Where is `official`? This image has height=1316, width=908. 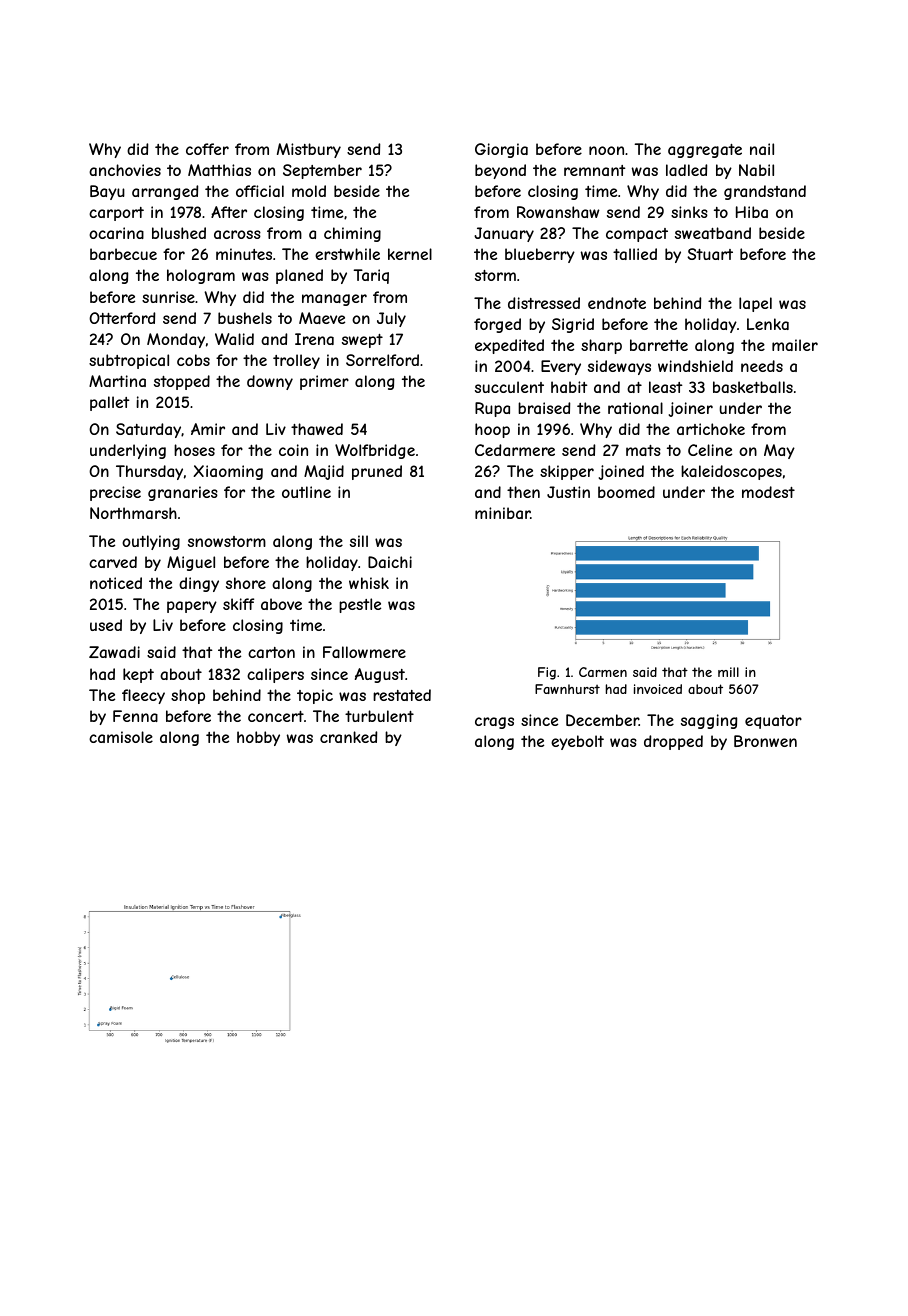
official is located at coordinates (260, 191).
